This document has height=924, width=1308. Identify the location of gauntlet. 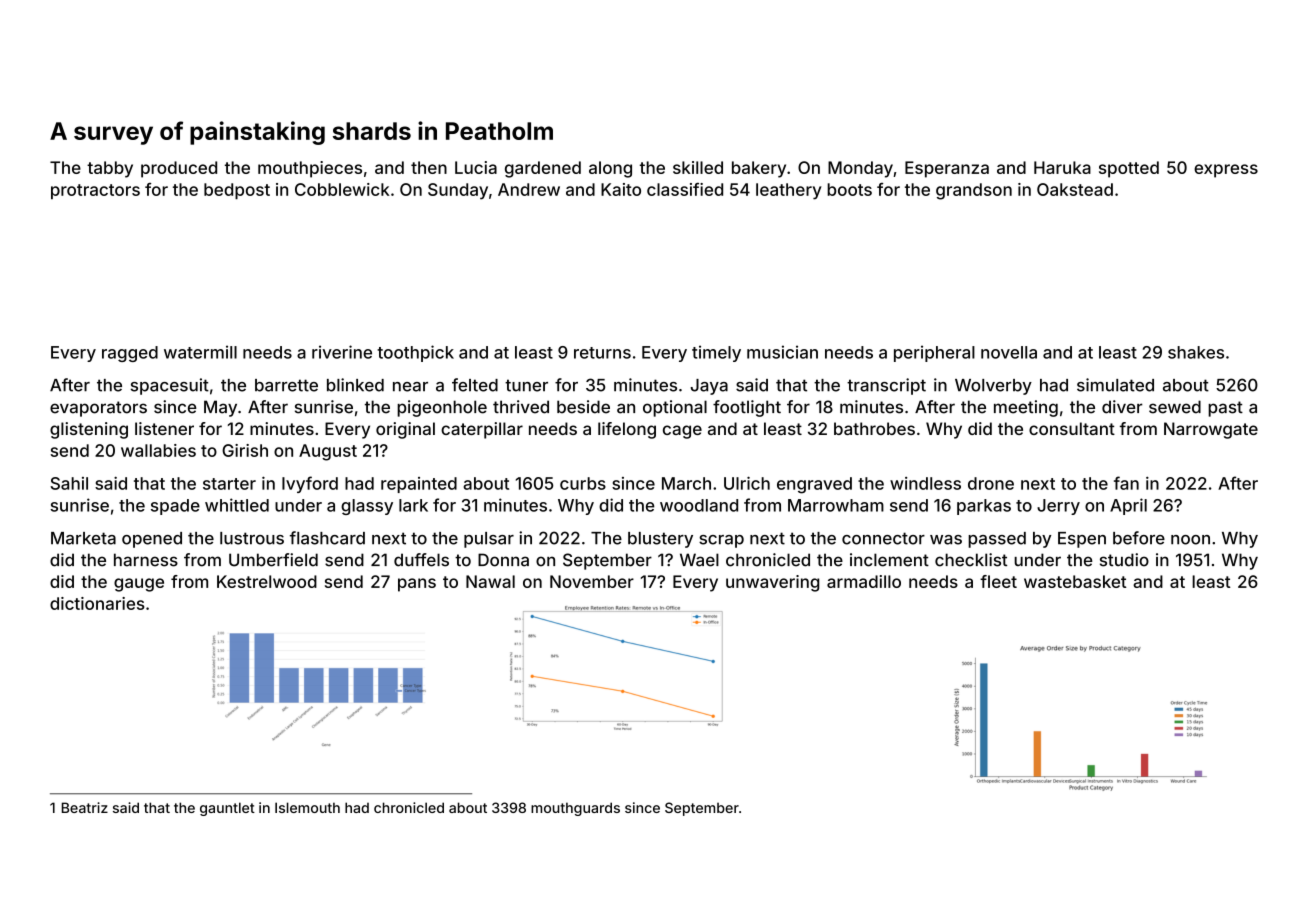
(227, 809).
